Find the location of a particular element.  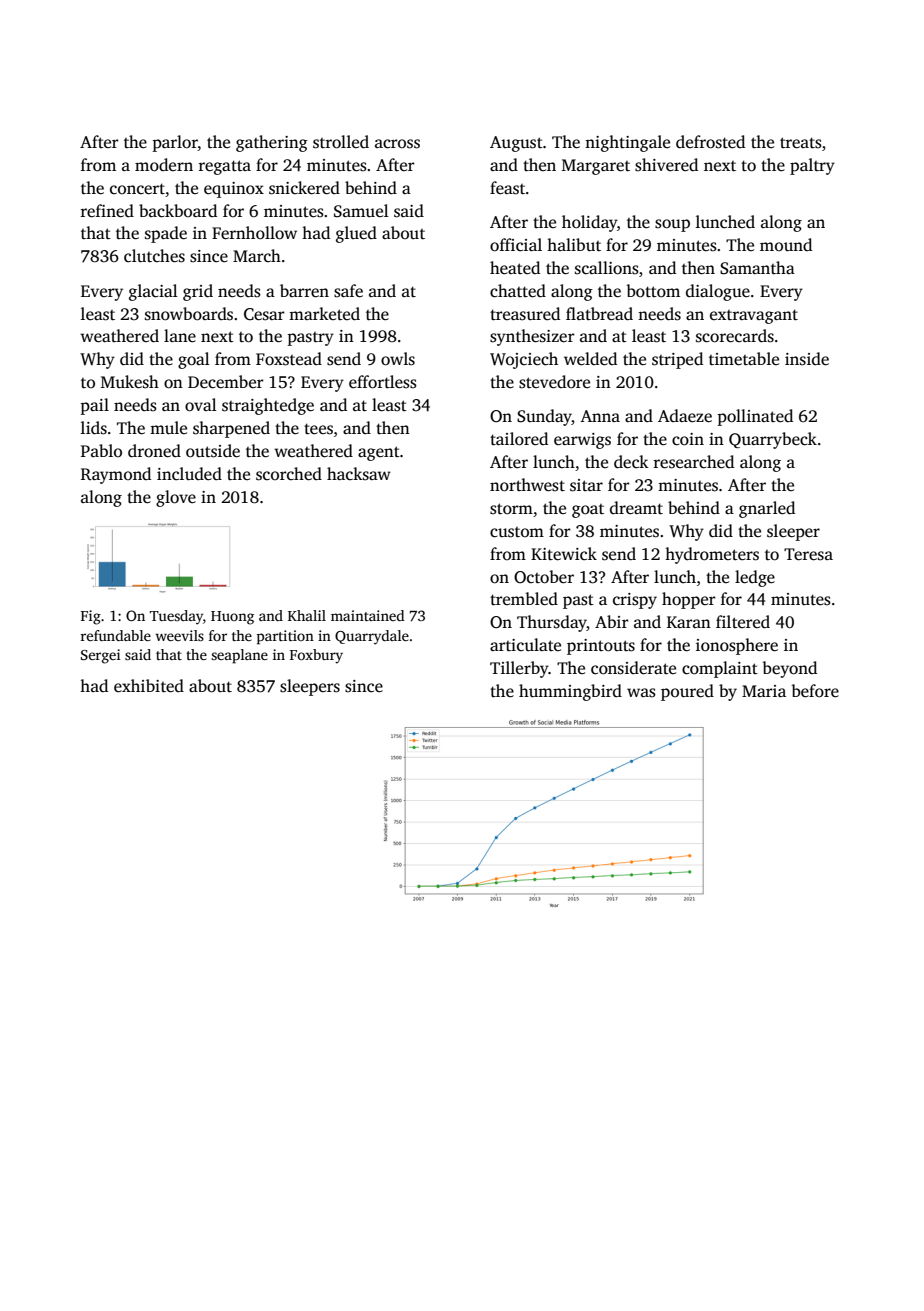

glove is located at coordinates (176, 498).
